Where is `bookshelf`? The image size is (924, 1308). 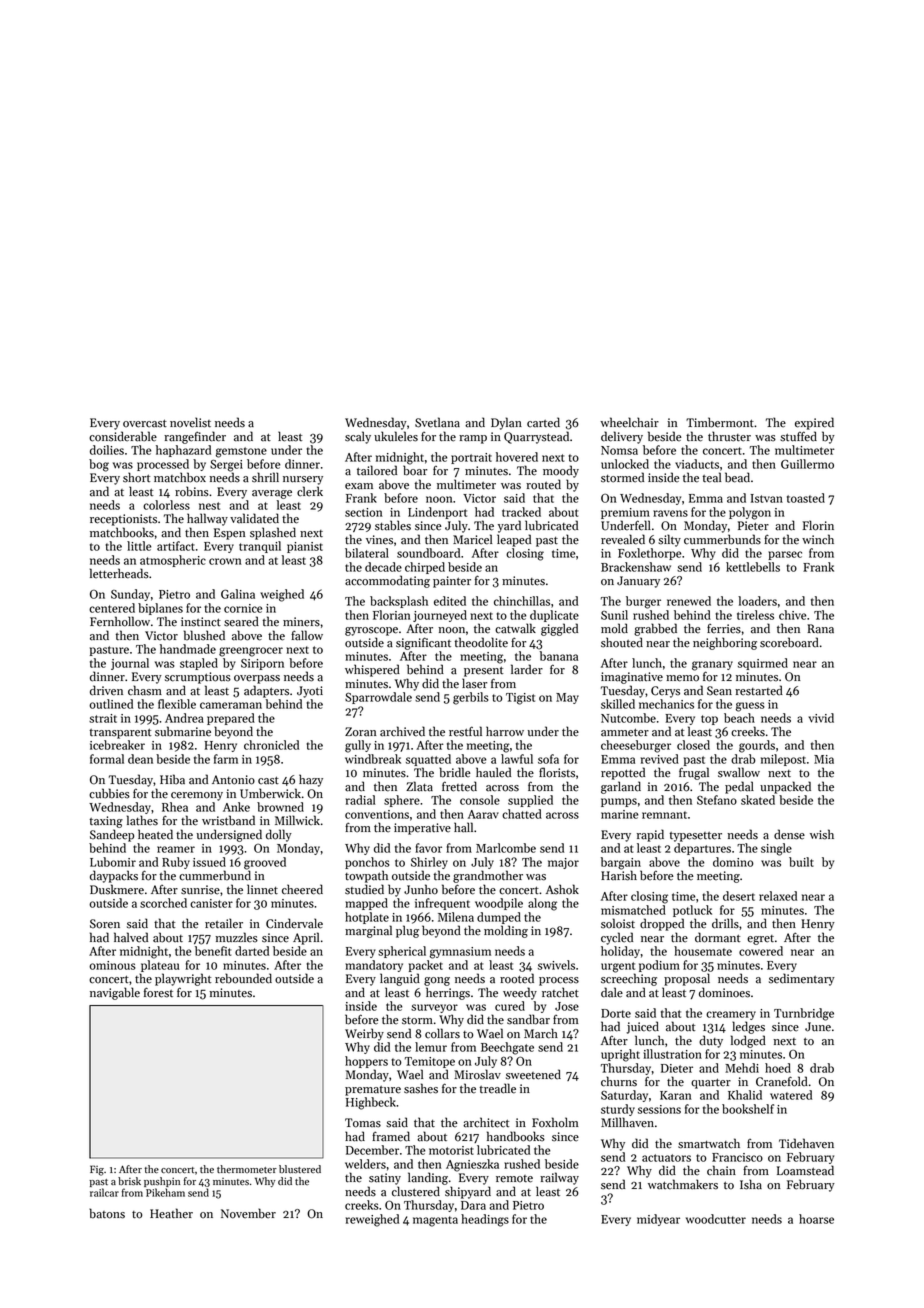 bookshelf is located at coordinates (748, 1109).
